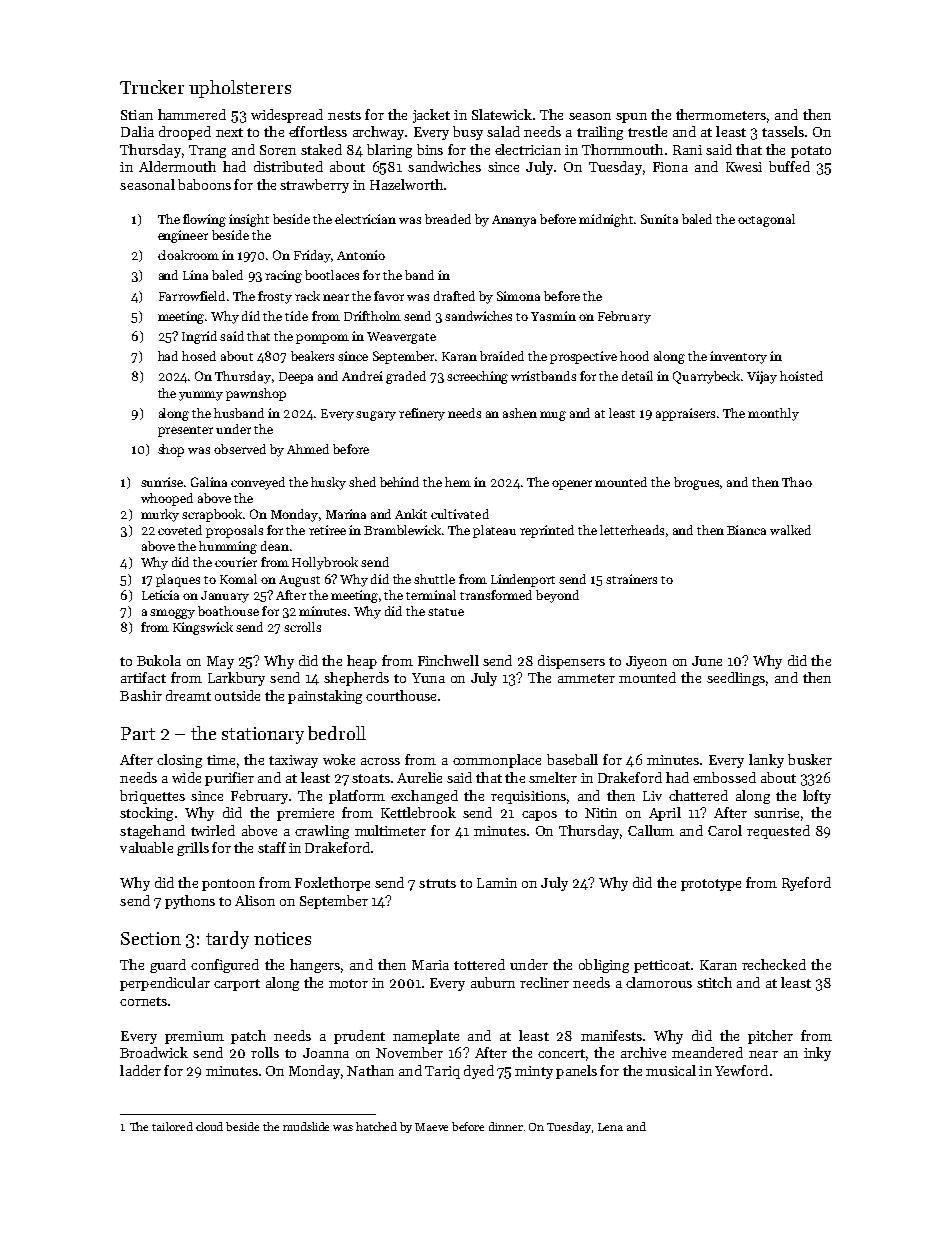 Image resolution: width=952 pixels, height=1233 pixels. Describe the element at coordinates (306, 1126) in the document. I see `mudslide` at that location.
